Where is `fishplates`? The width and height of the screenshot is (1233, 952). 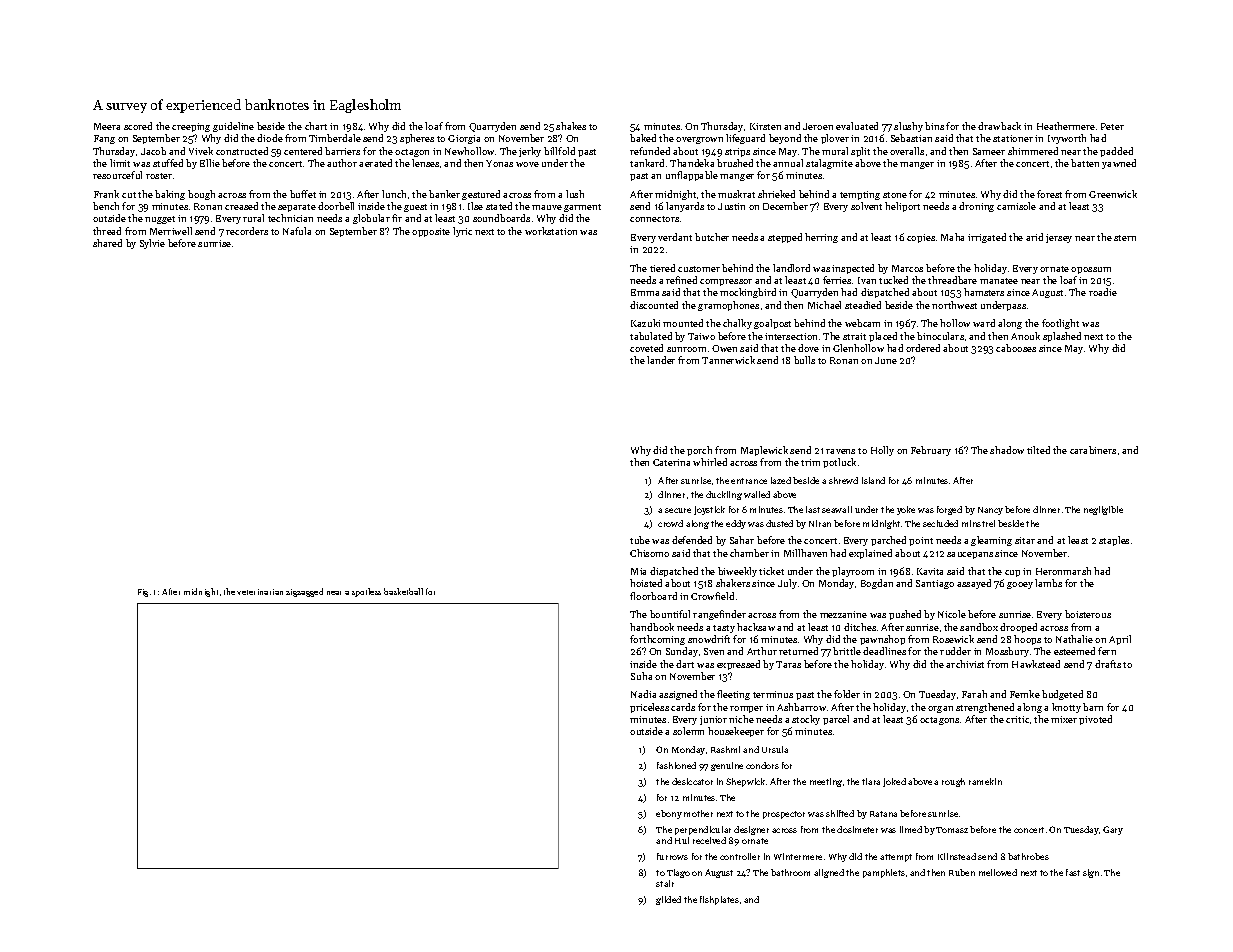
fishplates is located at coordinates (719, 900).
